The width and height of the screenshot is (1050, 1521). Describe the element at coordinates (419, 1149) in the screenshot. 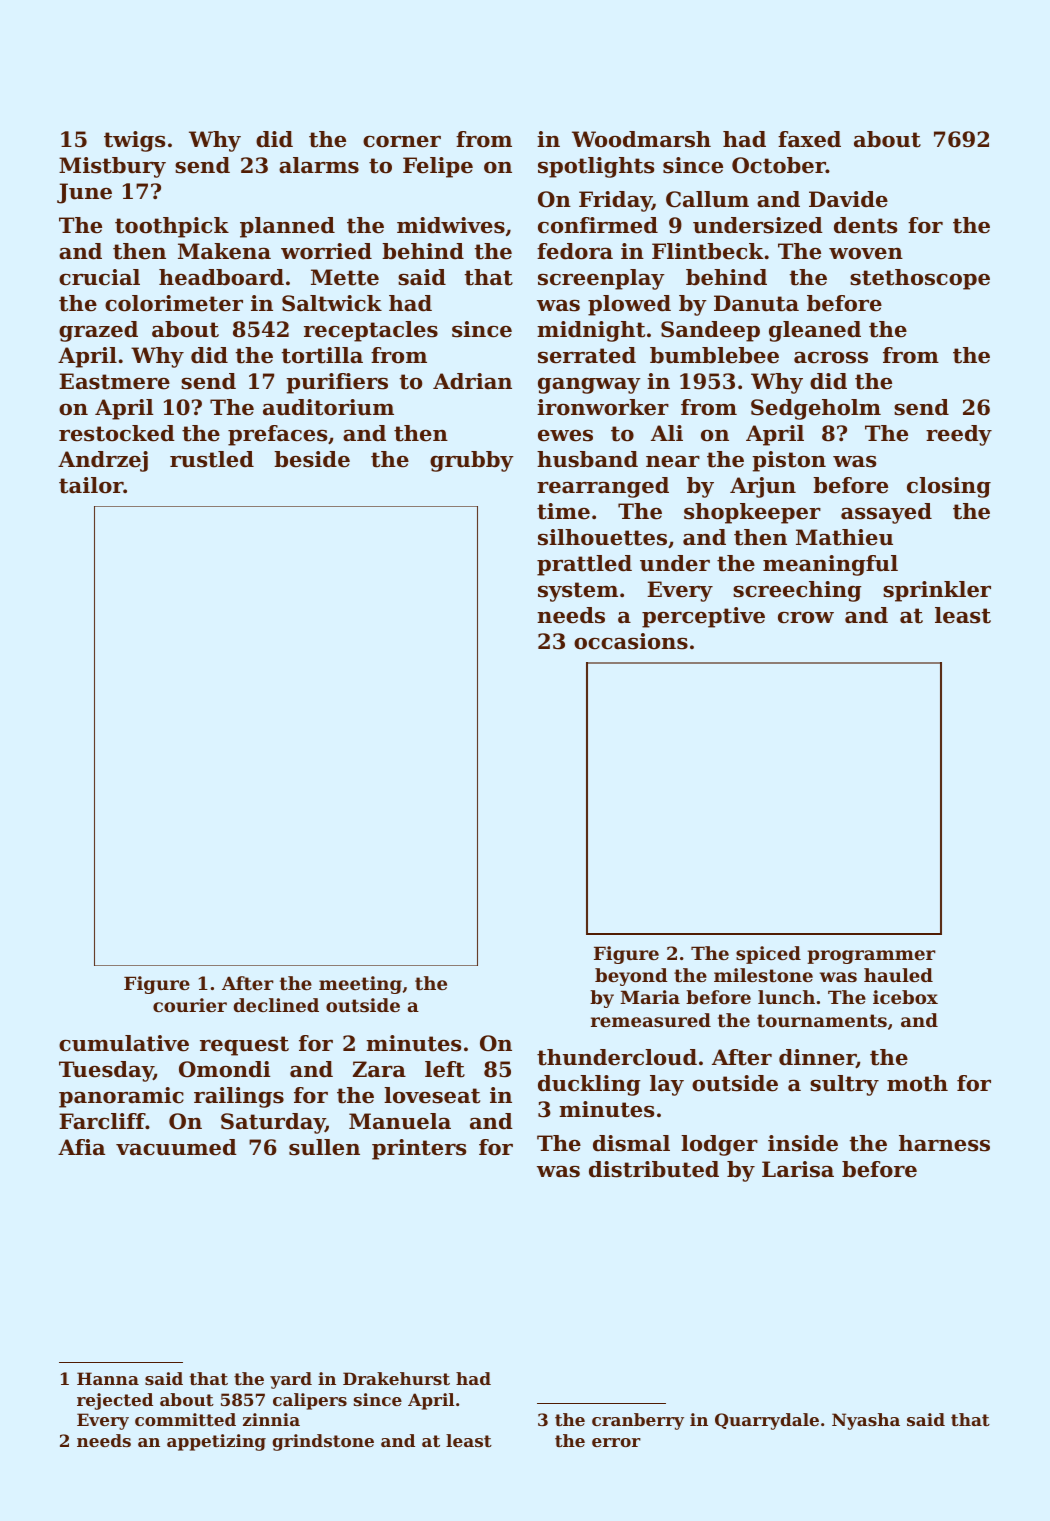

I see `printers` at that location.
